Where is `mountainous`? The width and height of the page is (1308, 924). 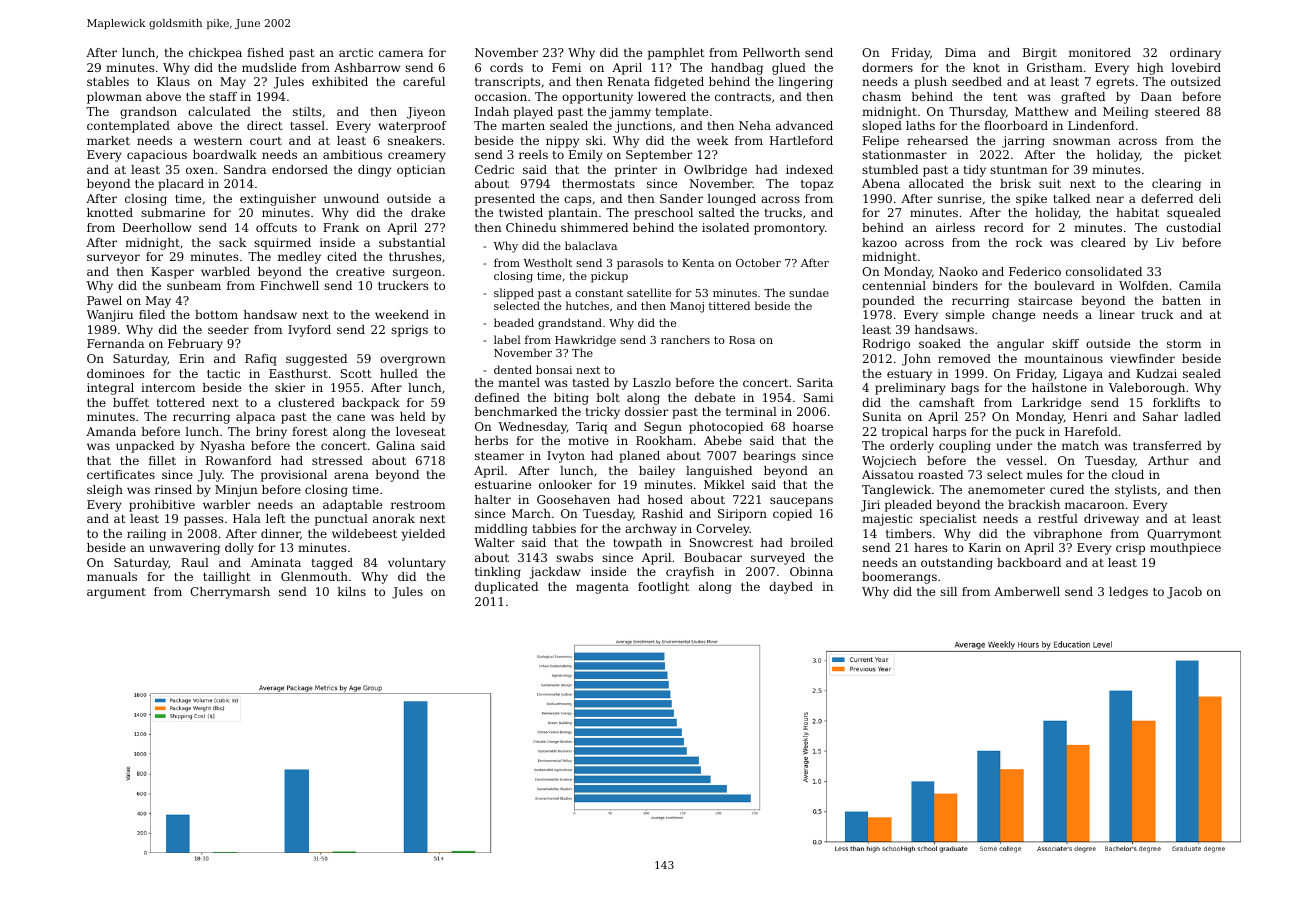 mountainous is located at coordinates (1064, 358).
